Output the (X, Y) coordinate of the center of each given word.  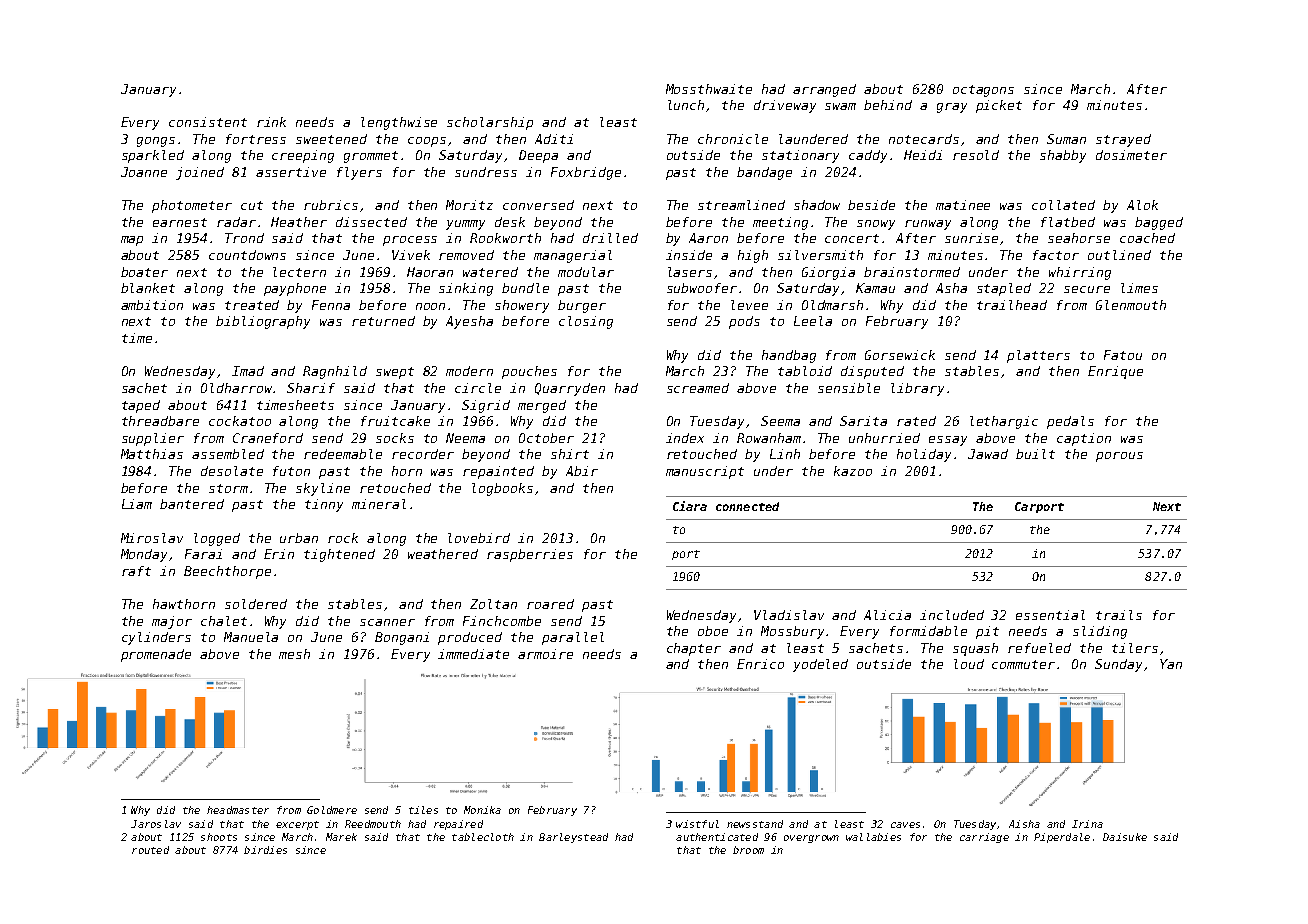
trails (1119, 615)
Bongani (402, 638)
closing (586, 322)
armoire (545, 654)
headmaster (238, 810)
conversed (538, 205)
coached (1147, 238)
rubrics (331, 205)
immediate (473, 654)
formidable (928, 631)
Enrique (1115, 372)
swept (395, 373)
